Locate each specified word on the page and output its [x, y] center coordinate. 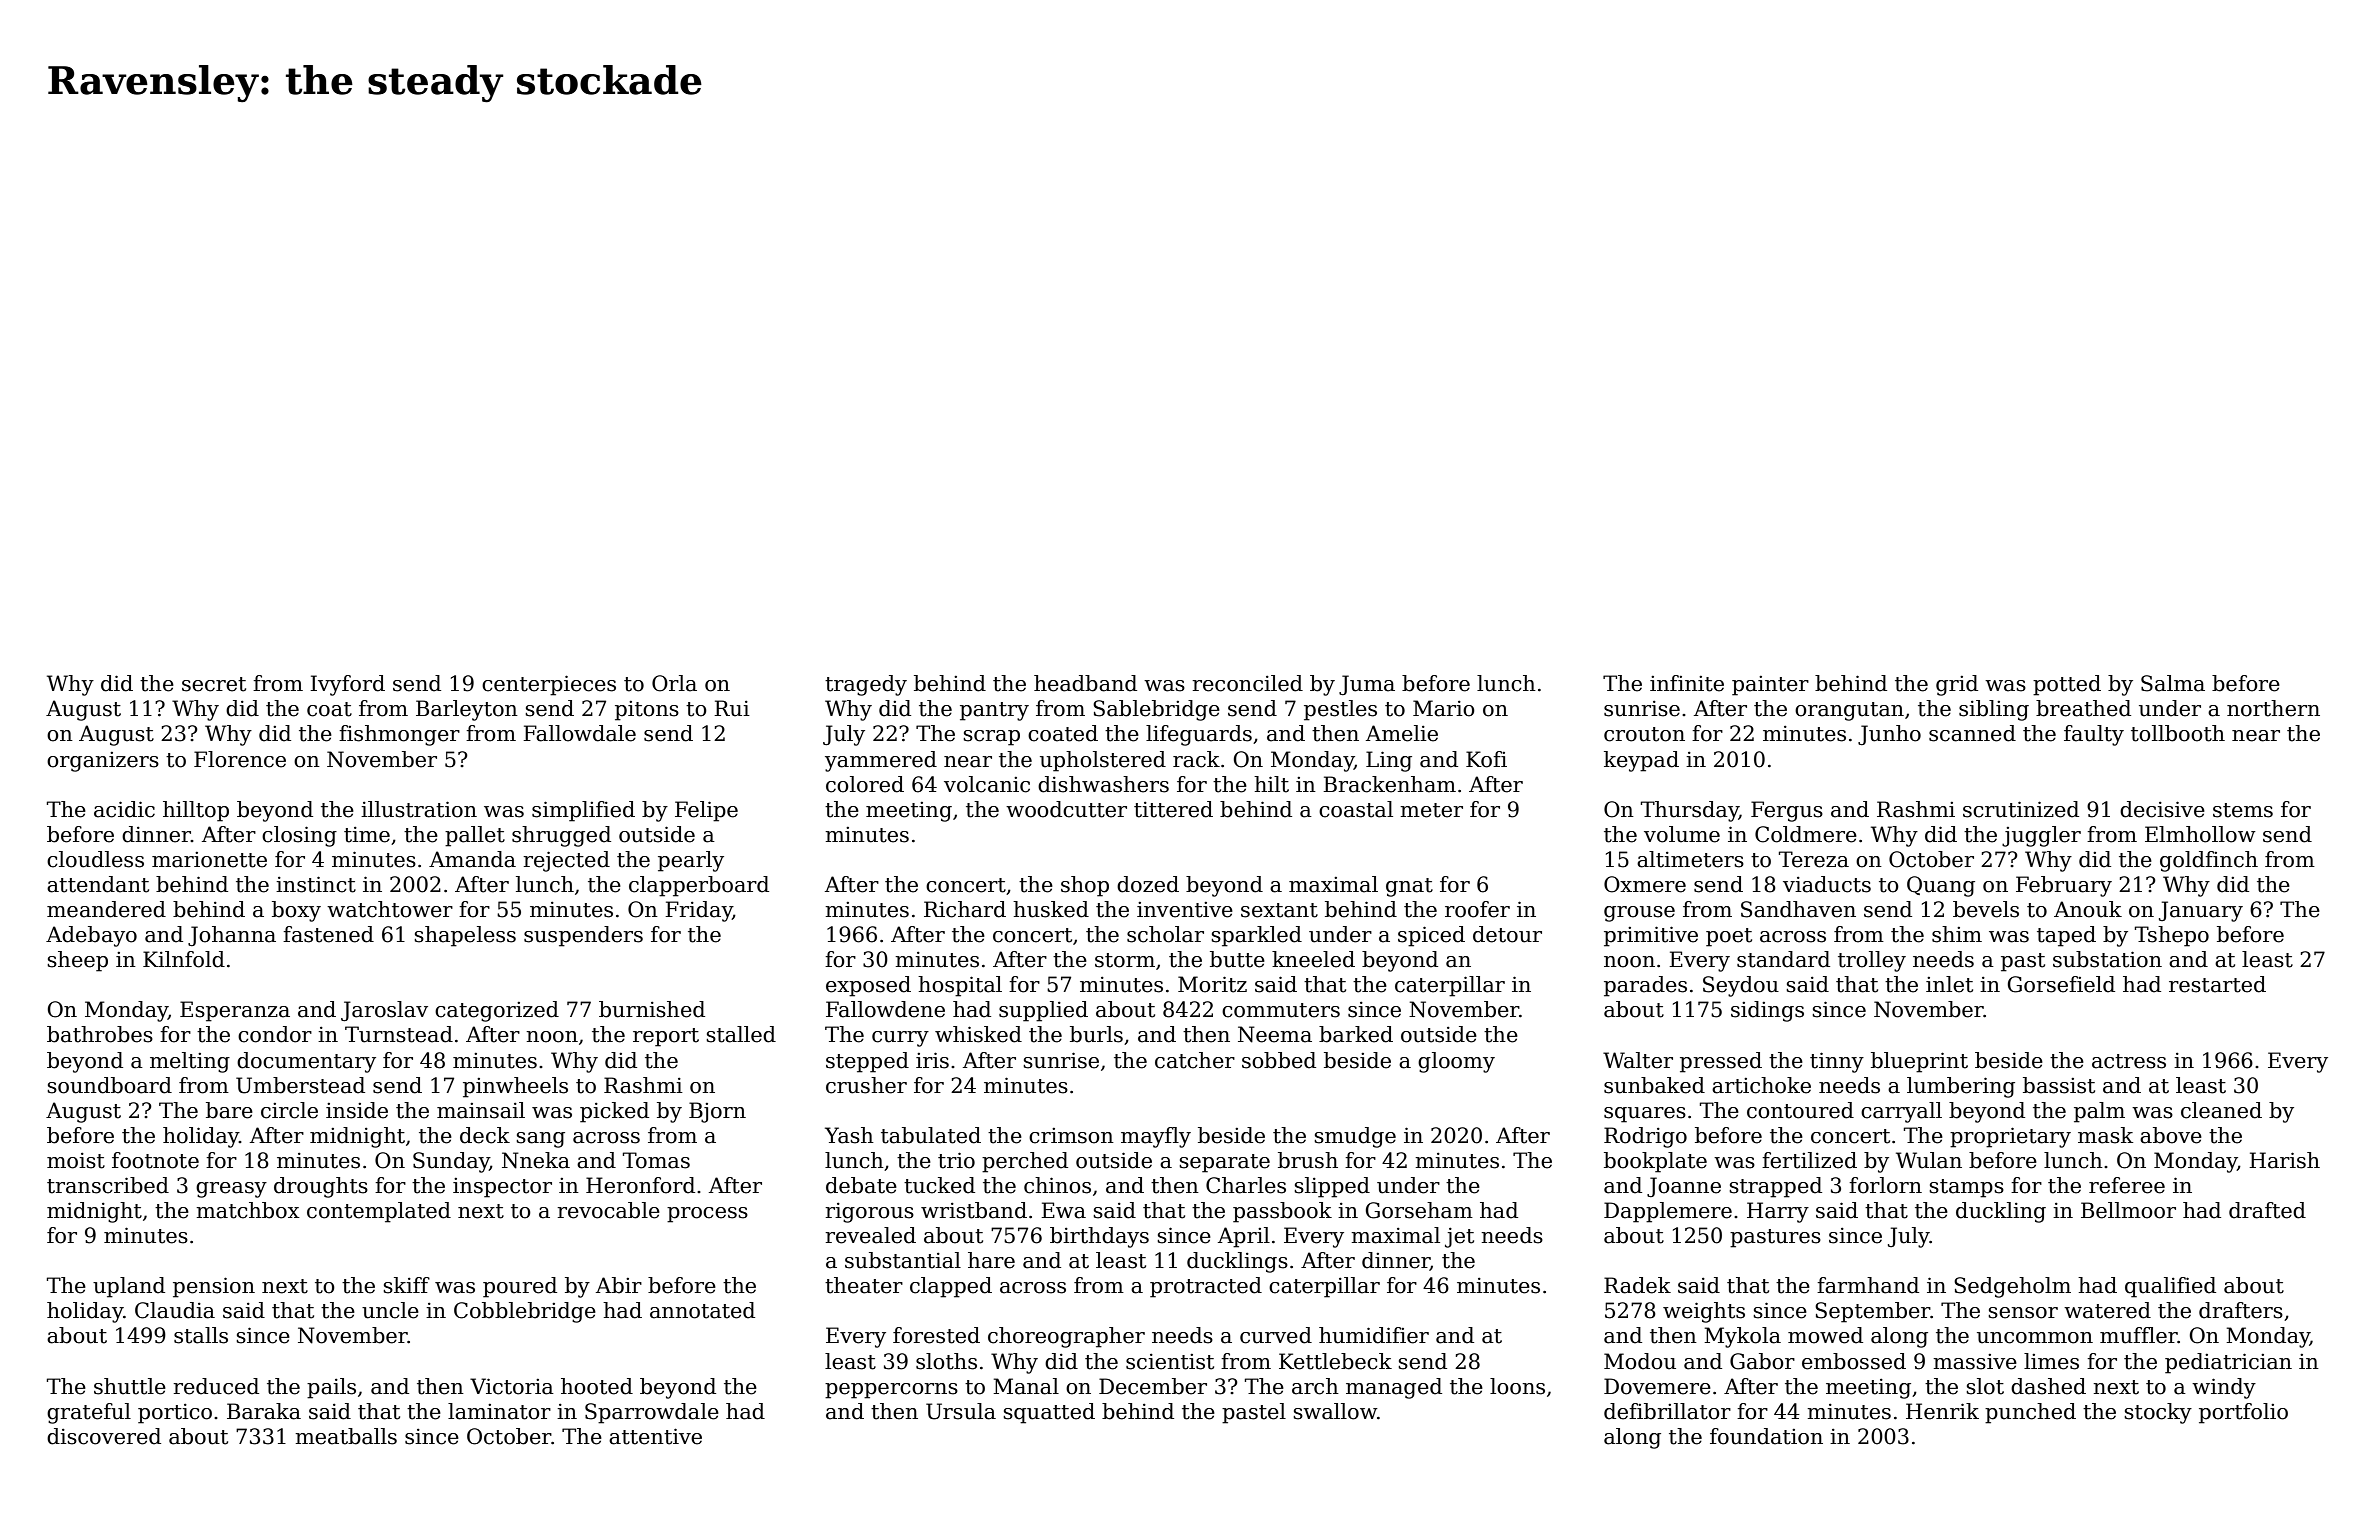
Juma [1367, 685]
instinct [316, 884]
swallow [1335, 1411]
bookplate [1655, 1162]
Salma [2173, 683]
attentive [655, 1436]
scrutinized [2021, 809]
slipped [1332, 1187]
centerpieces [549, 685]
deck [485, 1135]
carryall [1901, 1112]
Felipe [706, 811]
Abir [619, 1285]
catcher [1195, 1060]
